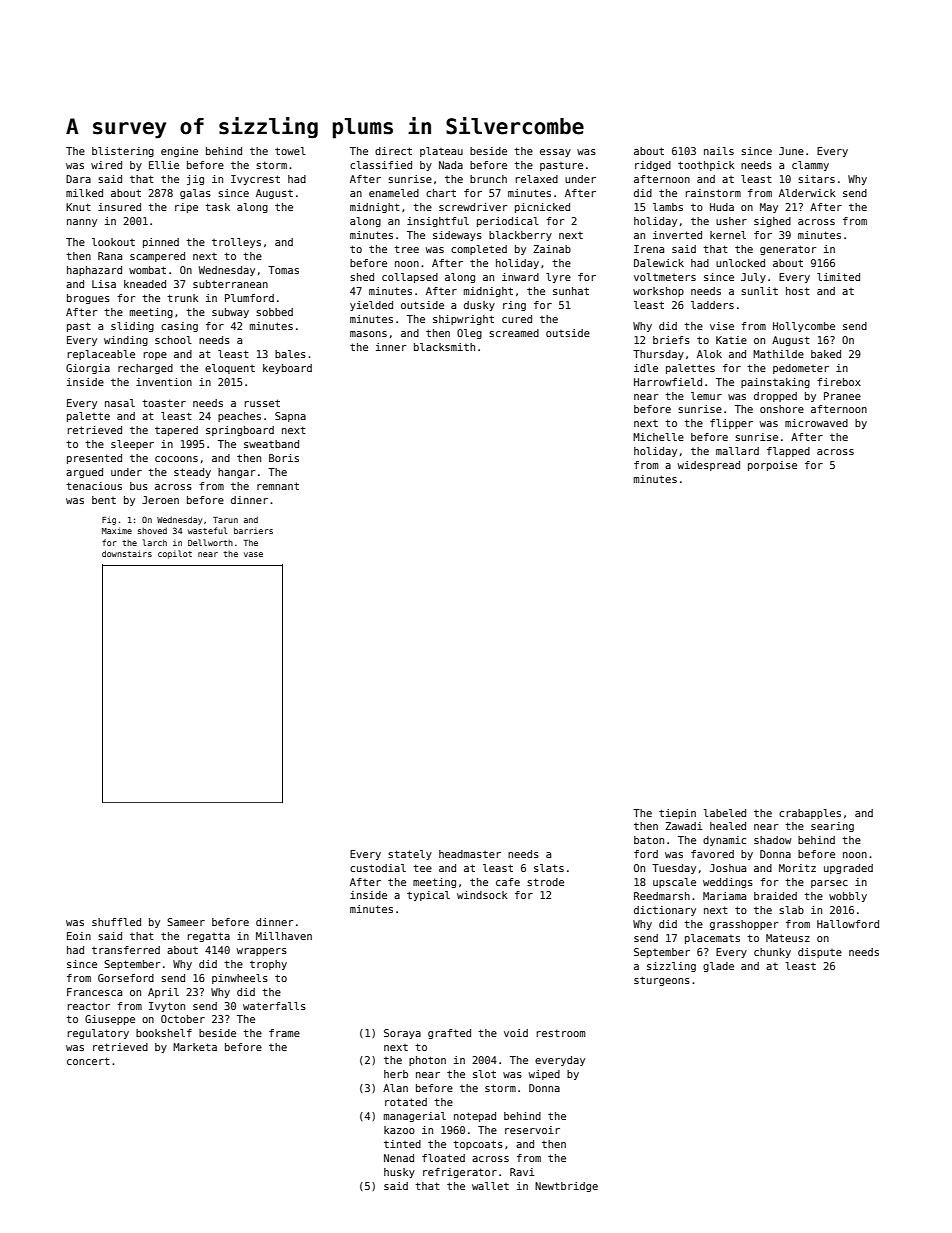 This image has height=1233, width=952. What do you see at coordinates (253, 554) in the image?
I see `vase` at bounding box center [253, 554].
